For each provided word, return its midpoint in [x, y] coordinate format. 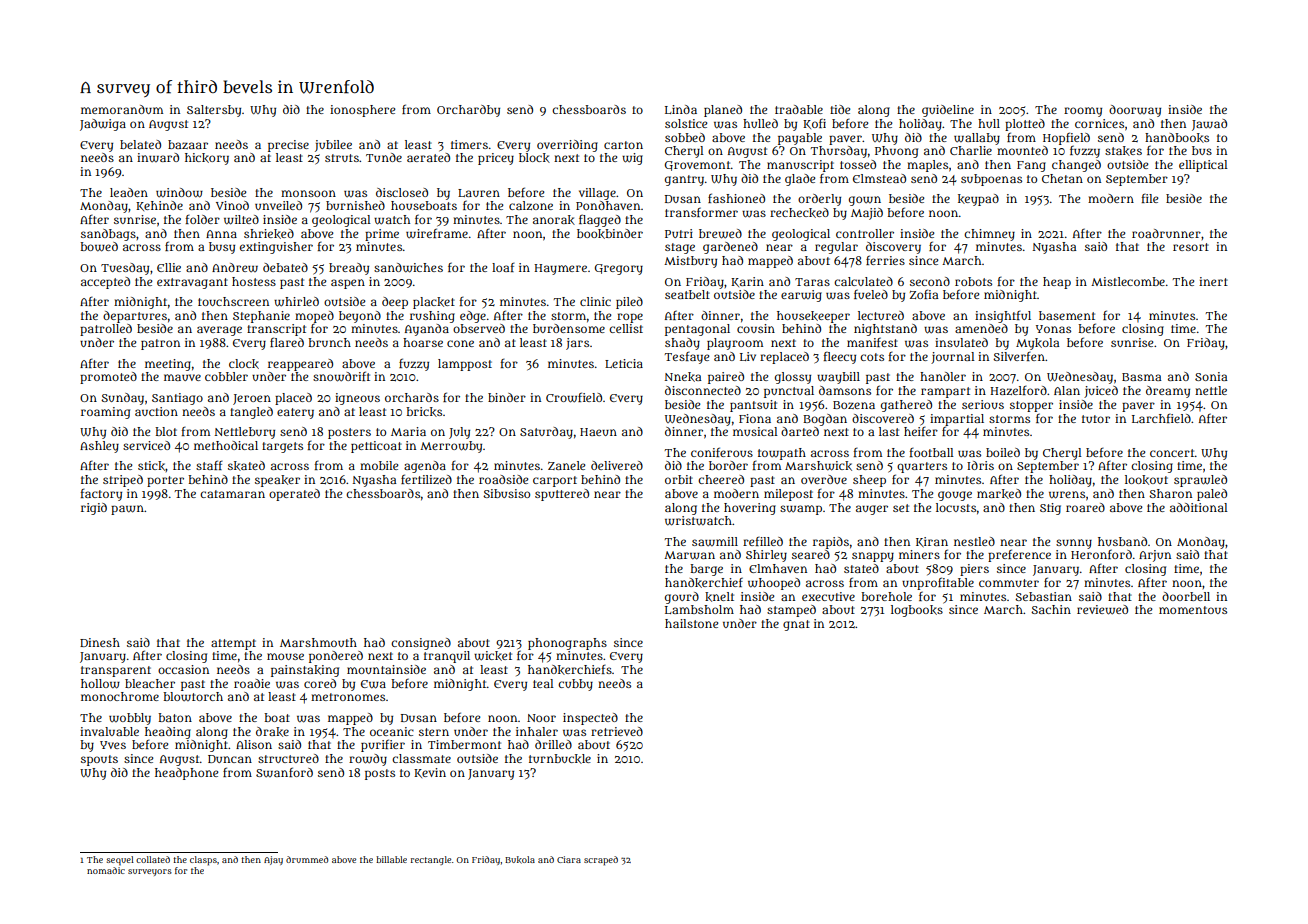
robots [973, 281]
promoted [108, 378]
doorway [1135, 111]
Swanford [284, 772]
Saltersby [214, 111]
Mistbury [690, 262]
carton [623, 145]
